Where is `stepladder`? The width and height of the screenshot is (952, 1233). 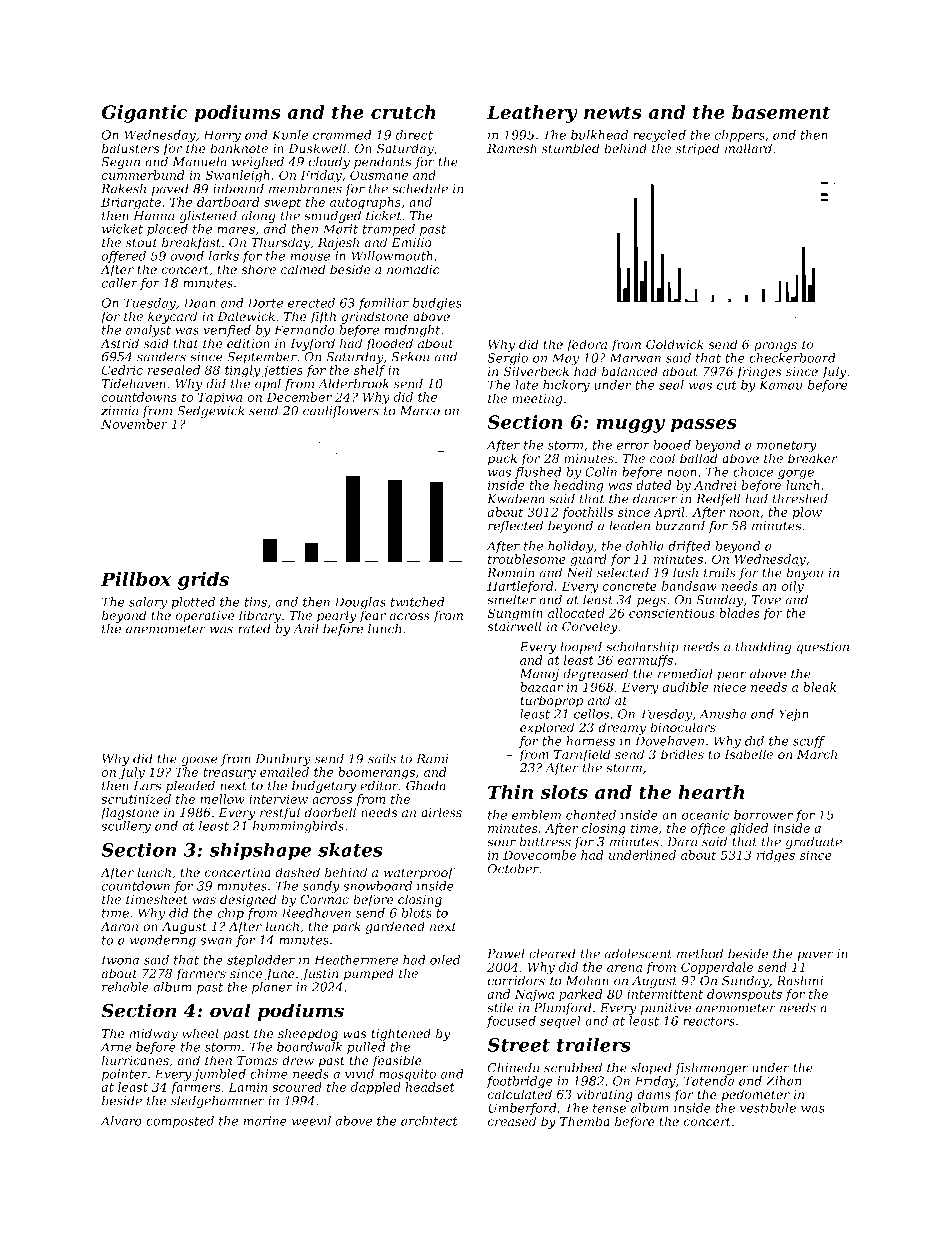 stepladder is located at coordinates (261, 961).
